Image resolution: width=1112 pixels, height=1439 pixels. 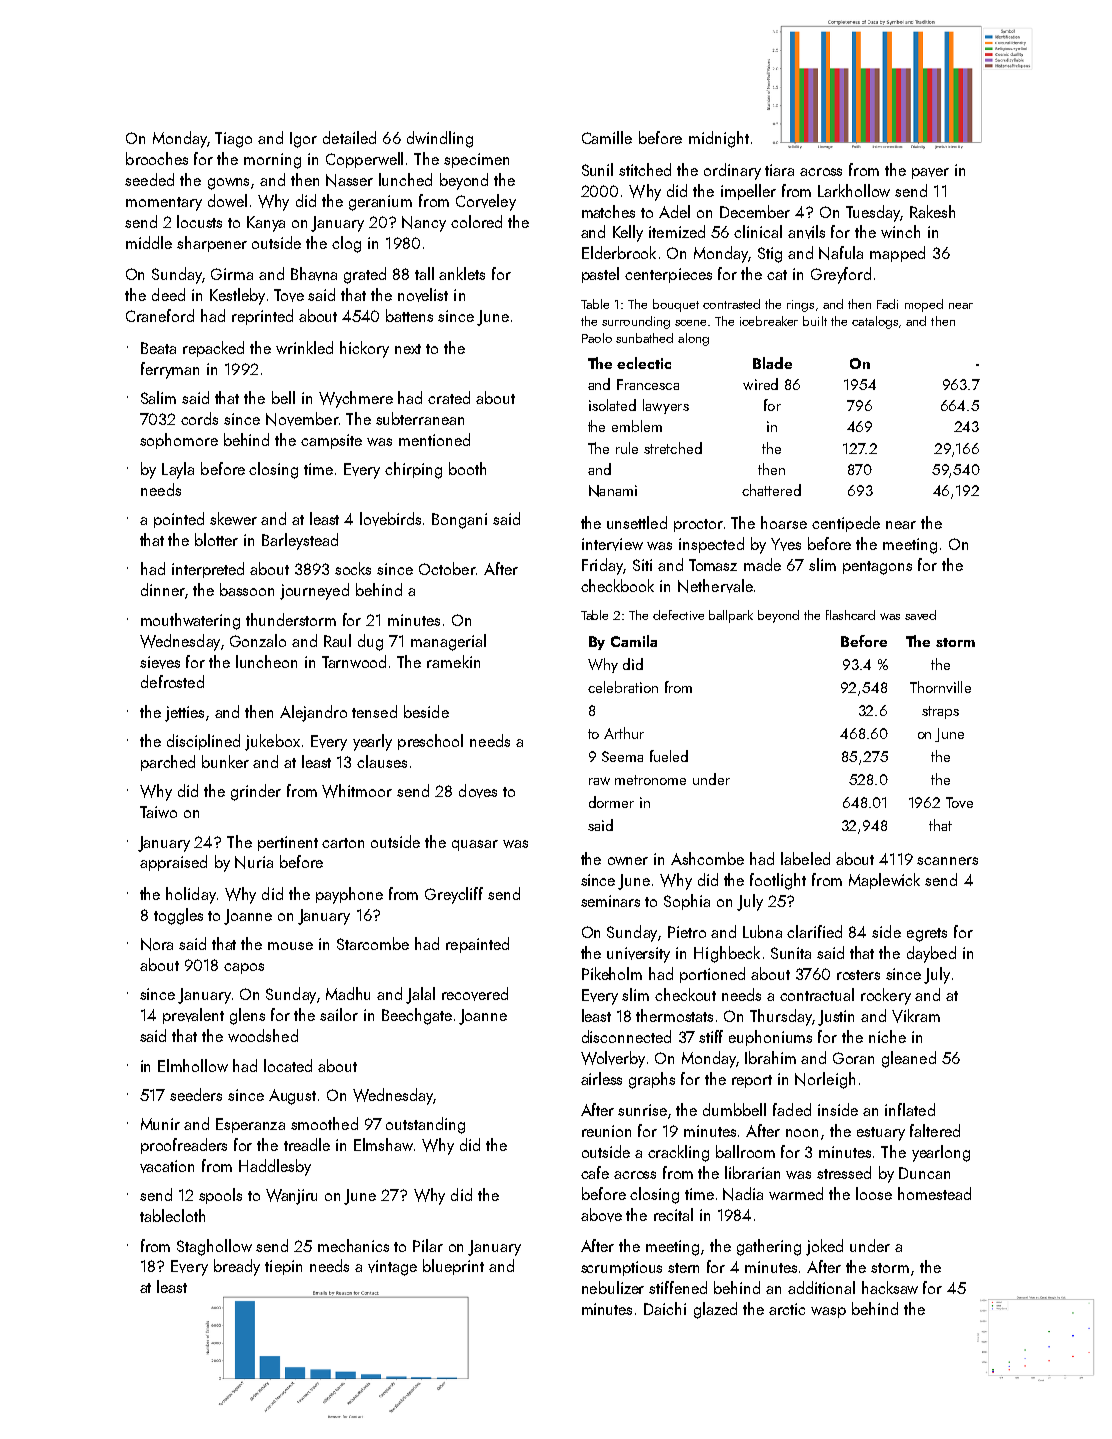 What do you see at coordinates (283, 1267) in the screenshot?
I see `tiepin` at bounding box center [283, 1267].
